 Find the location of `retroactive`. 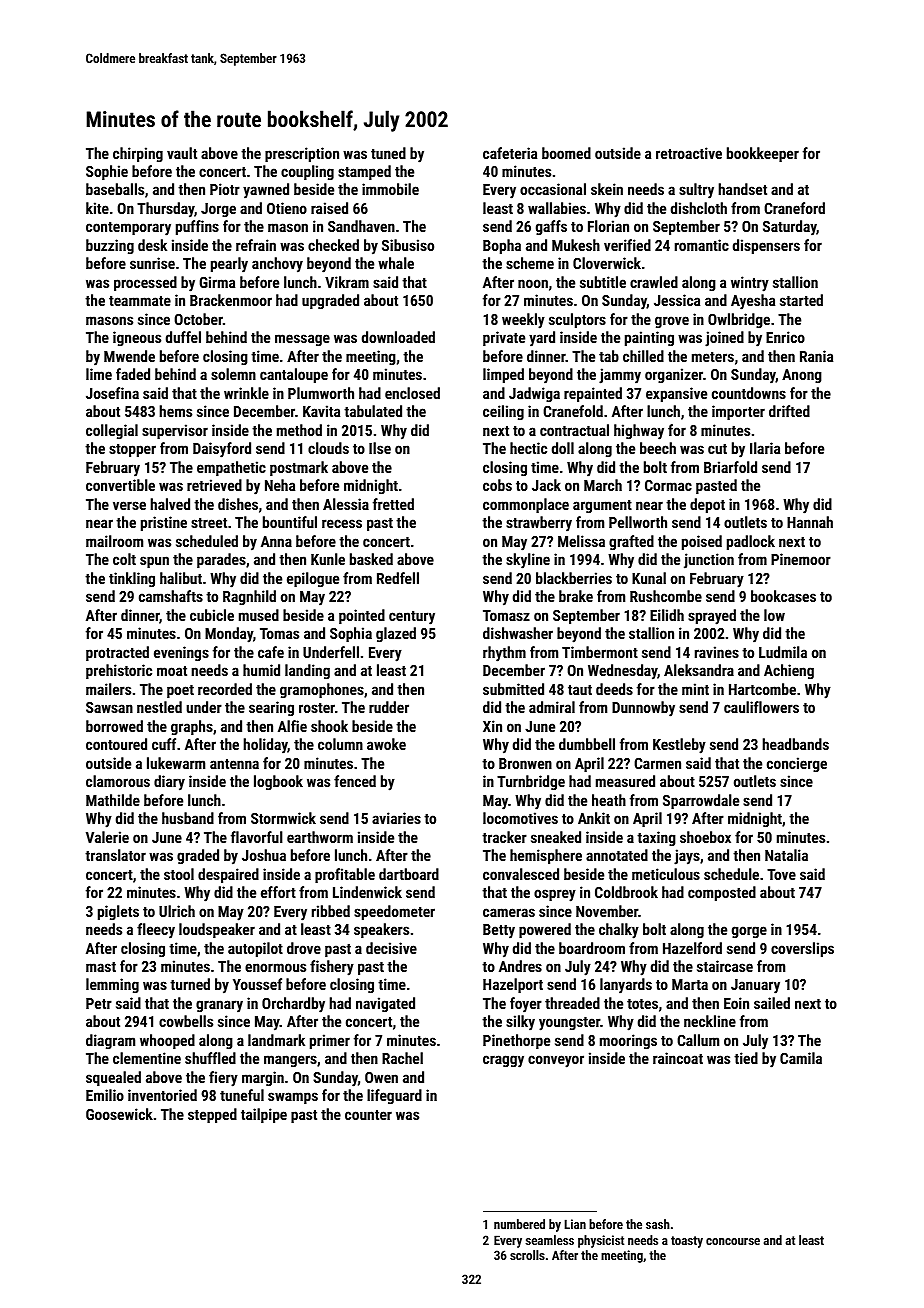

retroactive is located at coordinates (689, 153).
